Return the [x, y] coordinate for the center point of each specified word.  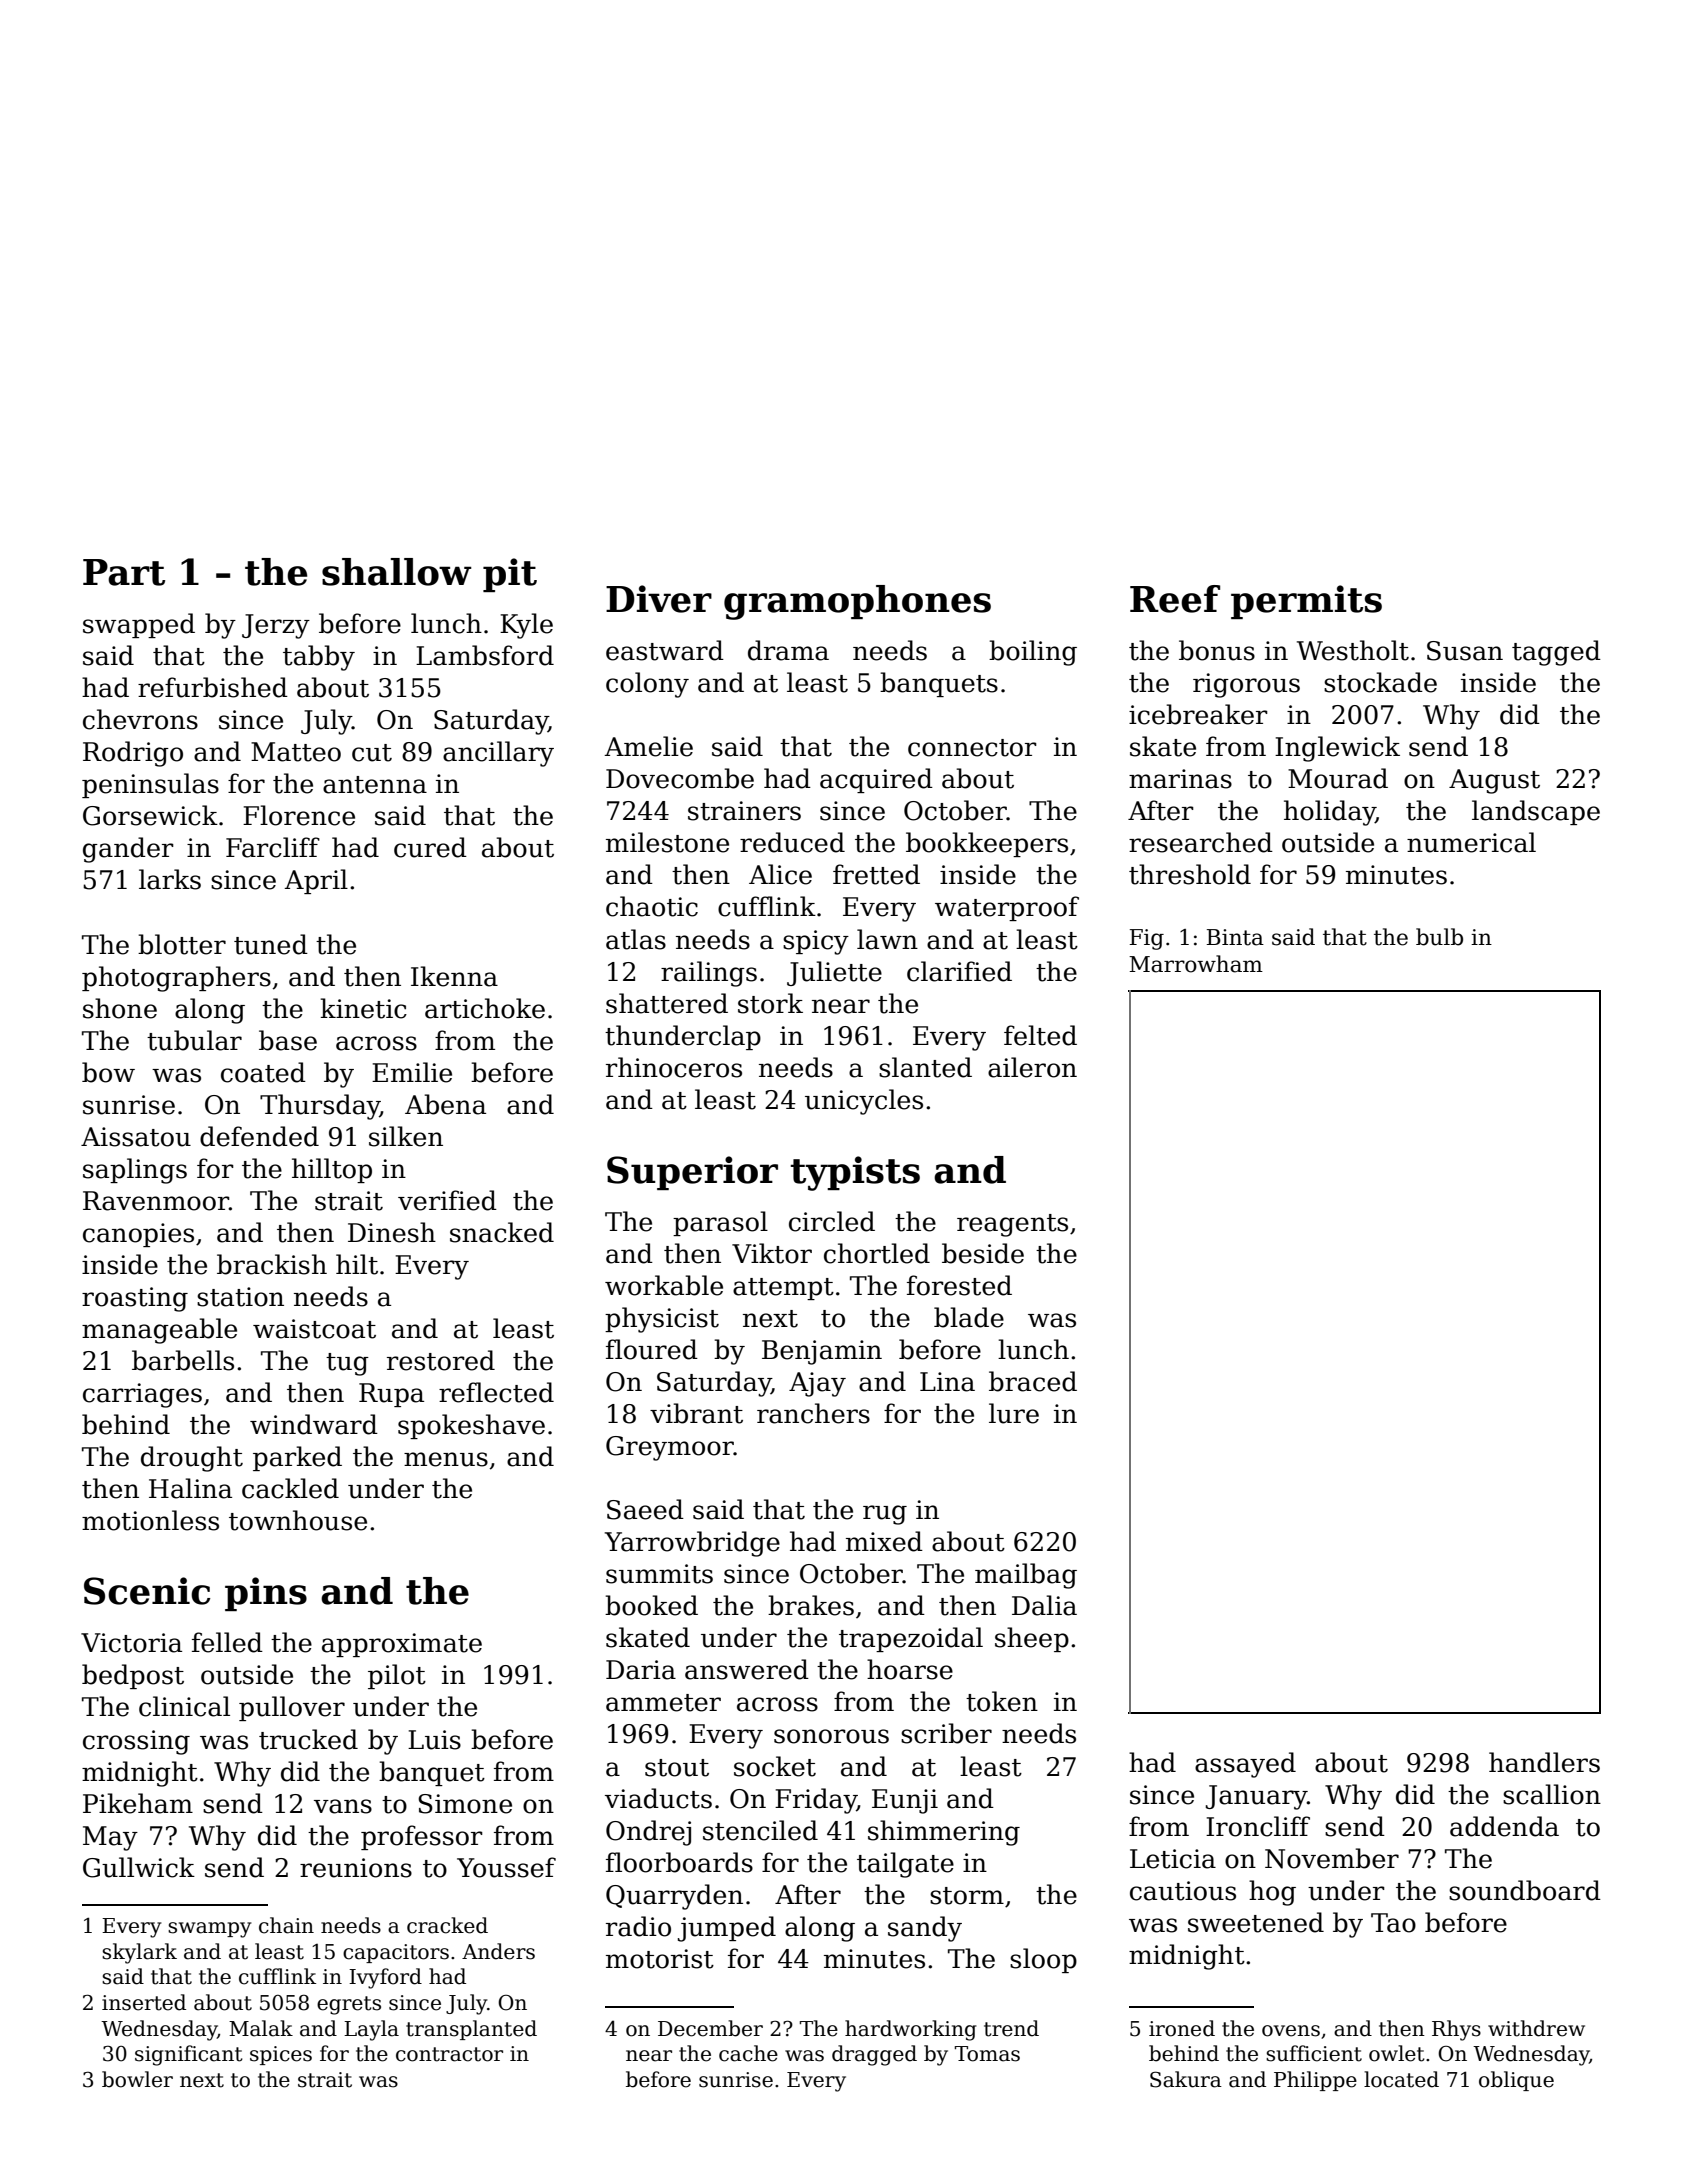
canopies [138, 1235]
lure [1014, 1413]
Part [124, 572]
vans [343, 1806]
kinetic [364, 1008]
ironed [1182, 2028]
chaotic [652, 906]
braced [1033, 1381]
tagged [1556, 653]
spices [281, 2055]
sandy [925, 1929]
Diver [659, 599]
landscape [1536, 812]
